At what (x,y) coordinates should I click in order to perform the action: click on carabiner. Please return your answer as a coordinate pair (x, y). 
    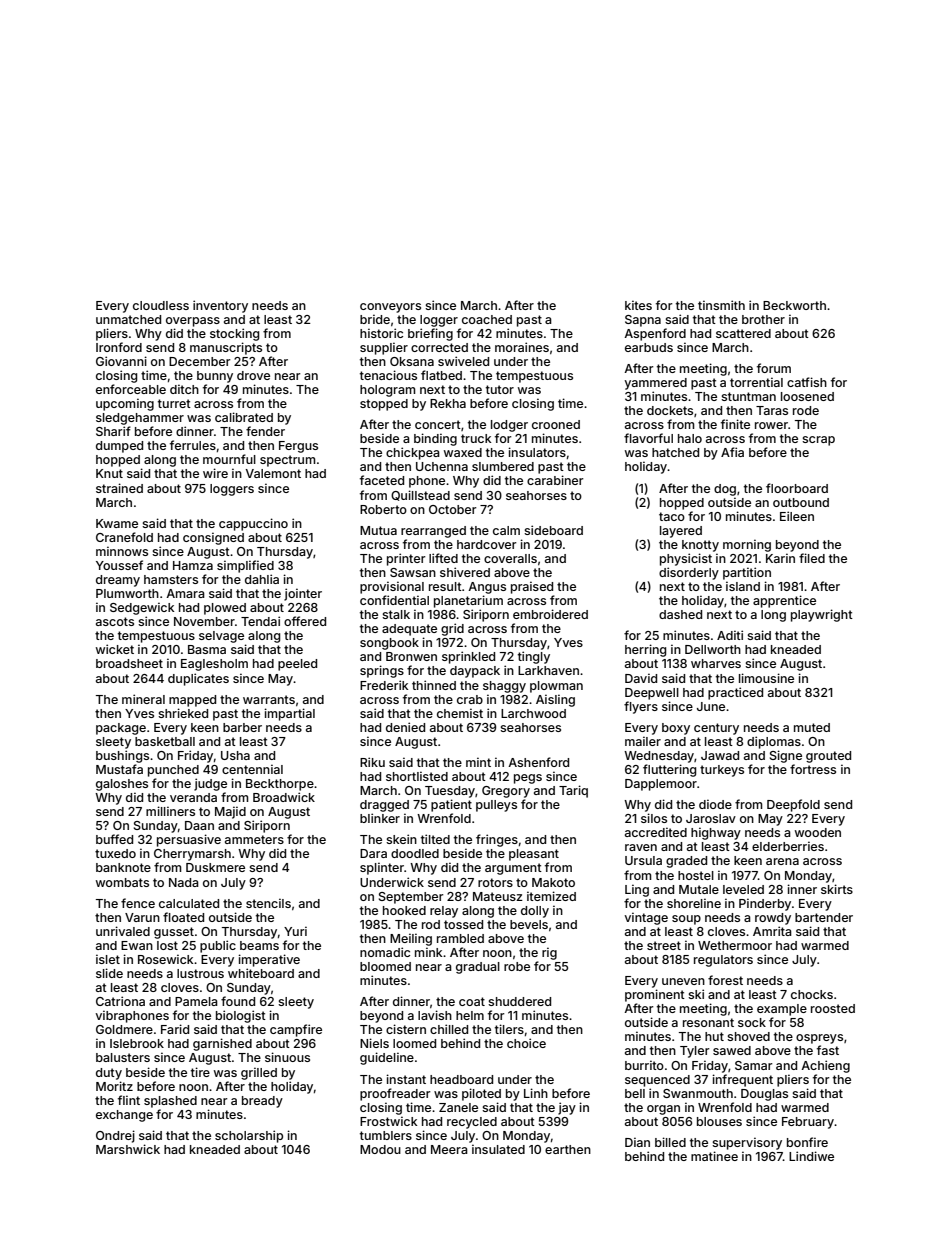
    Looking at the image, I should click on (555, 480).
